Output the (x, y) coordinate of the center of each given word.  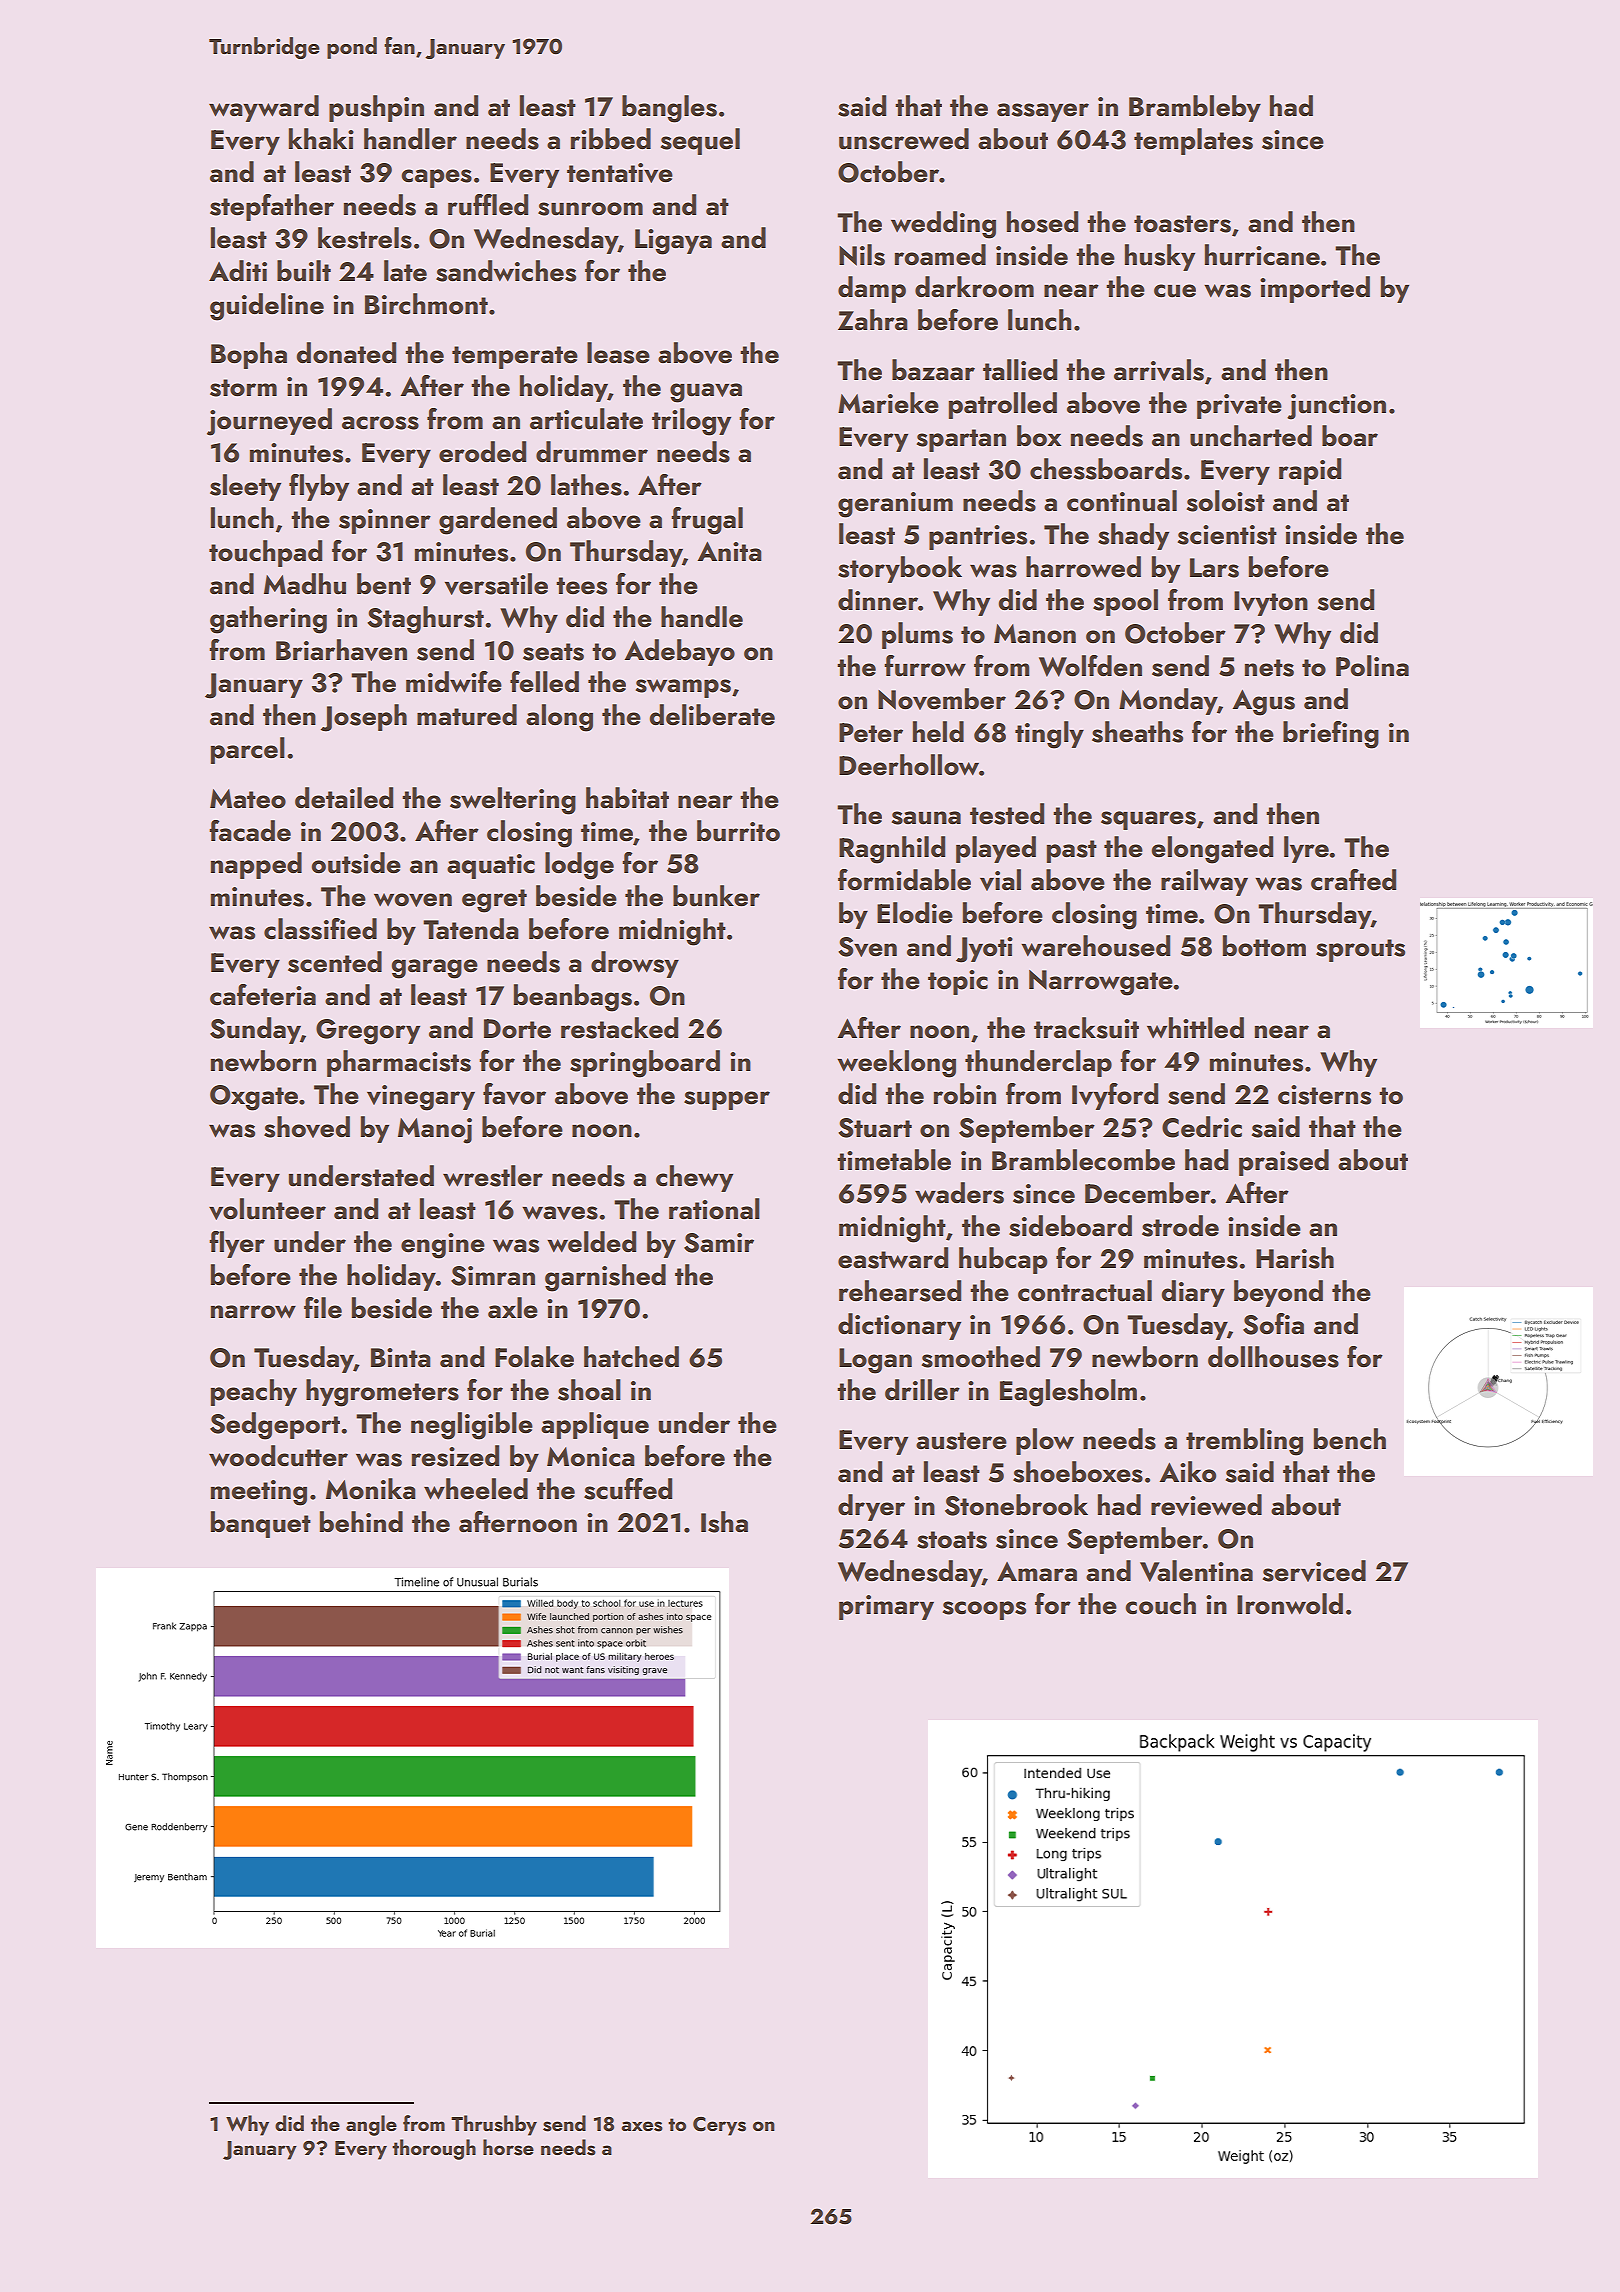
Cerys (719, 2126)
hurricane (1262, 255)
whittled (1195, 1028)
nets (1269, 668)
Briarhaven (341, 650)
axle (513, 1308)
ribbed (611, 139)
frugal (707, 521)
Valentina (1196, 1571)
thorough (434, 2149)
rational (714, 1209)
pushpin (376, 108)
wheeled (476, 1489)
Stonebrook (1016, 1505)
